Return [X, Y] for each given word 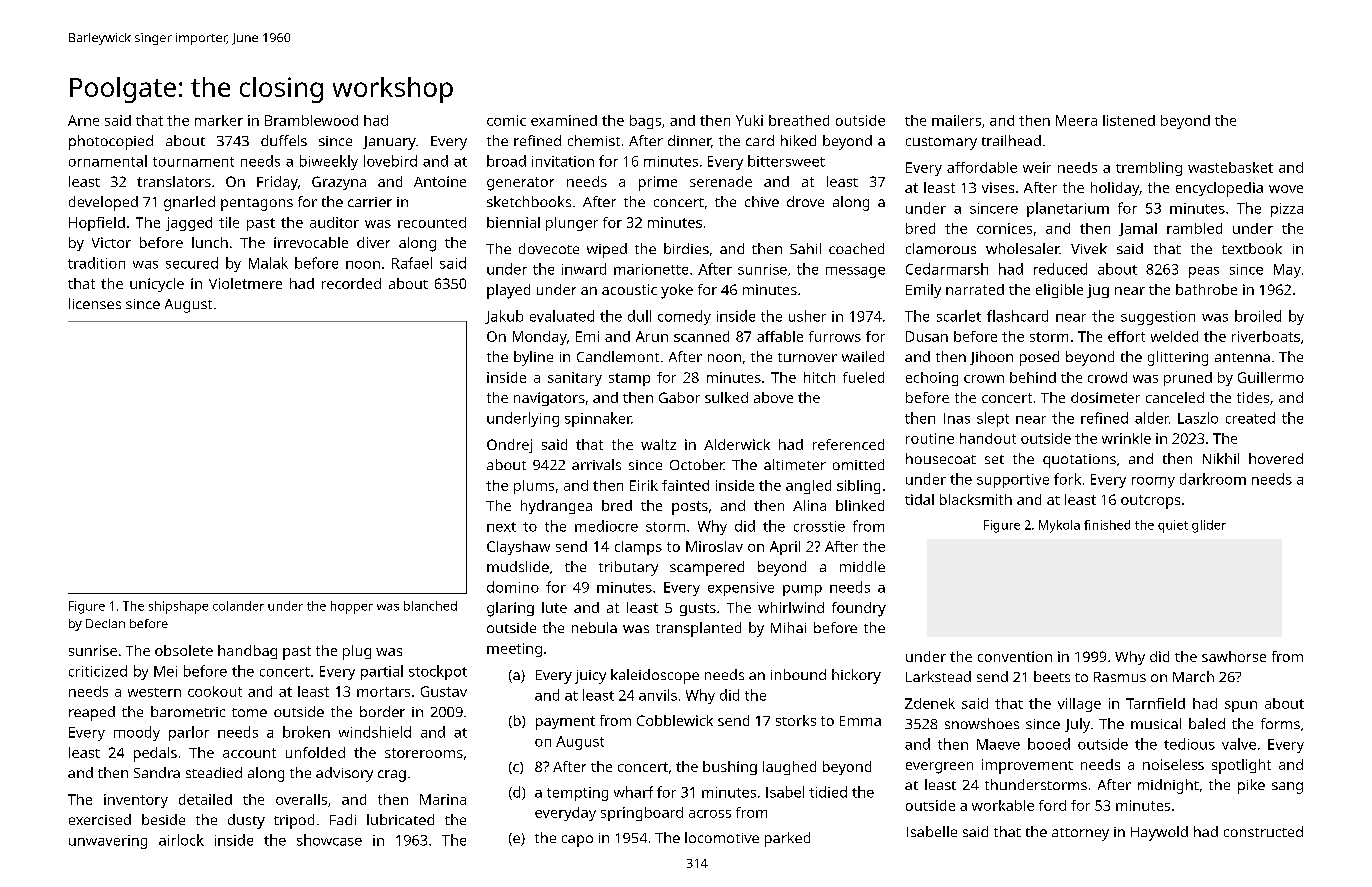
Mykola [1059, 526]
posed [1039, 358]
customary [941, 143]
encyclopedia [1219, 189]
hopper [352, 607]
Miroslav [714, 546]
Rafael [412, 263]
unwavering [108, 842]
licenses [95, 303]
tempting [577, 794]
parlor [189, 733]
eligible [1059, 291]
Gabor [679, 397]
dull [639, 316]
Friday [277, 183]
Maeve [998, 744]
